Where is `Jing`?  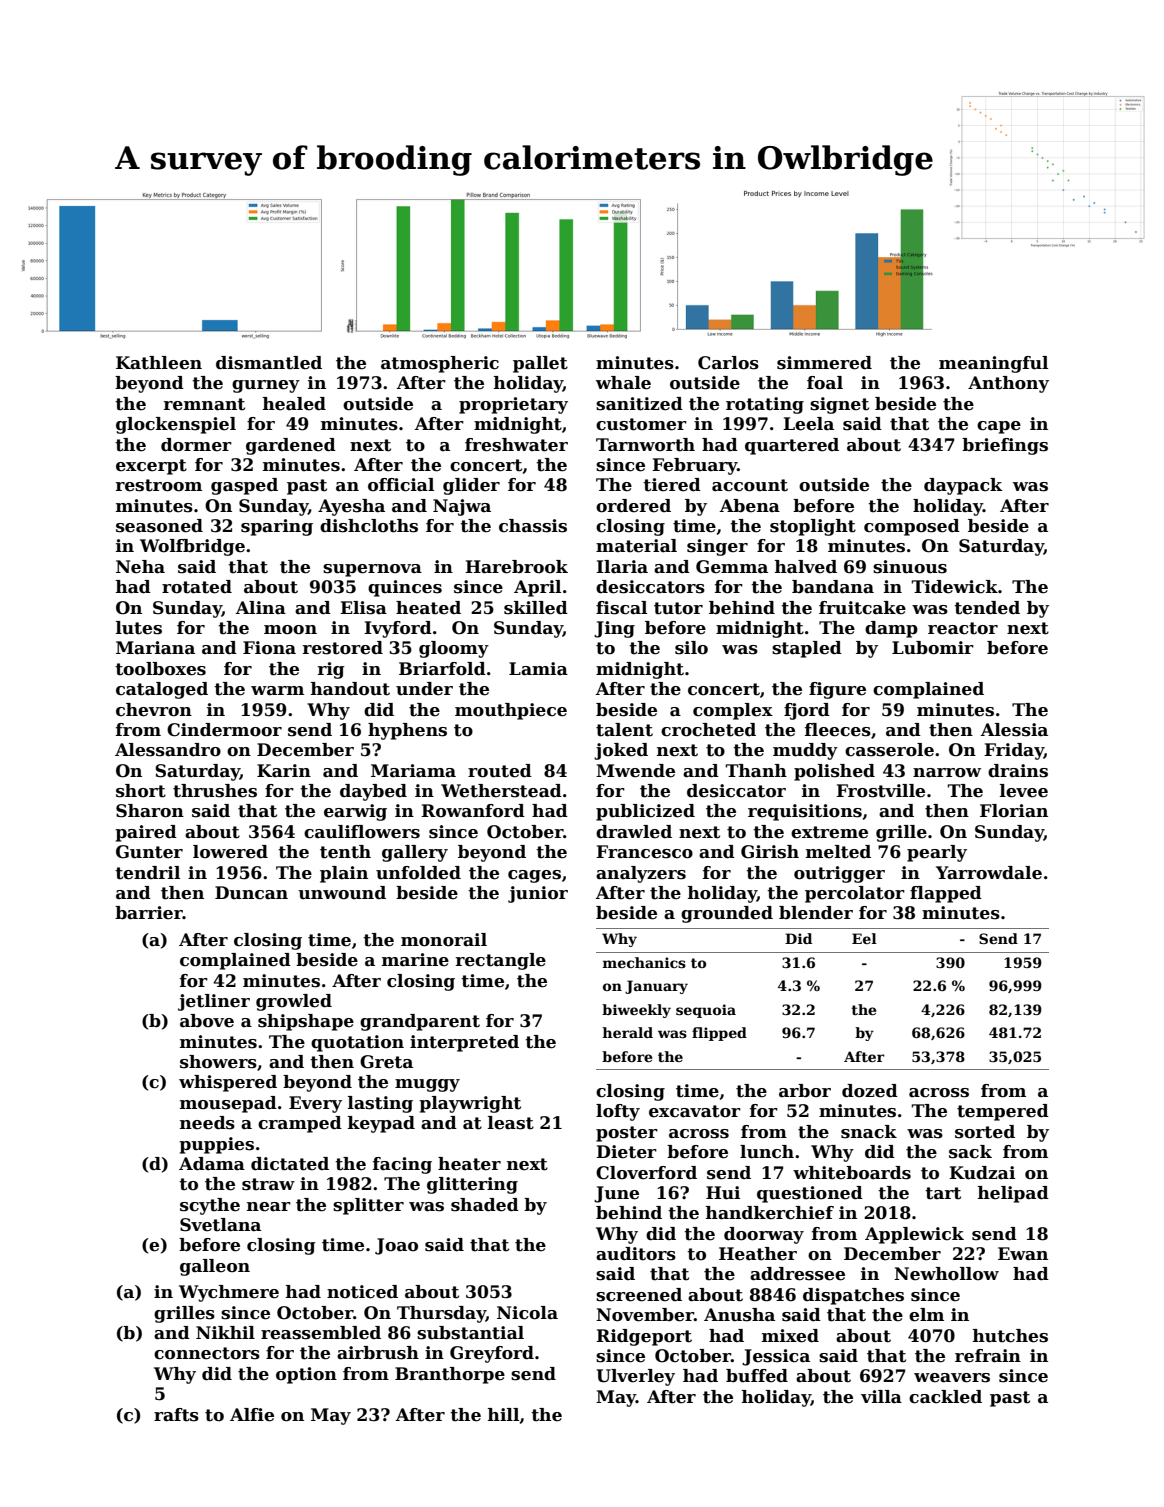 Jing is located at coordinates (614, 629).
